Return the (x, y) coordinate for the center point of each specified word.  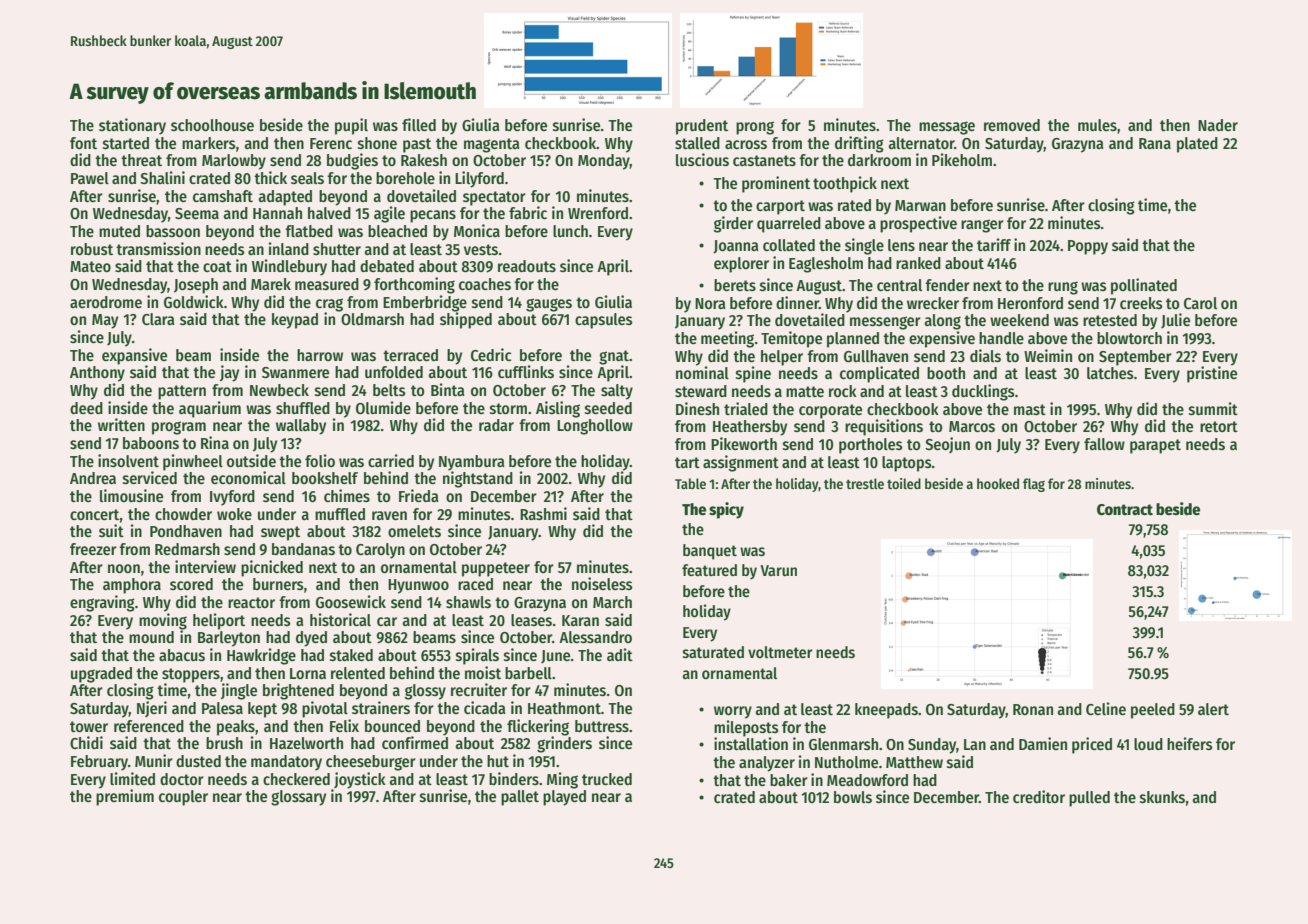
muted (119, 231)
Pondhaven (186, 531)
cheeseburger (371, 763)
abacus (182, 655)
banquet (710, 552)
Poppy (1088, 247)
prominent (776, 184)
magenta (492, 145)
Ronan (1033, 709)
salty (617, 392)
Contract (1125, 510)
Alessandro (595, 637)
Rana (1155, 143)
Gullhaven (876, 356)
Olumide (383, 407)
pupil (351, 126)
